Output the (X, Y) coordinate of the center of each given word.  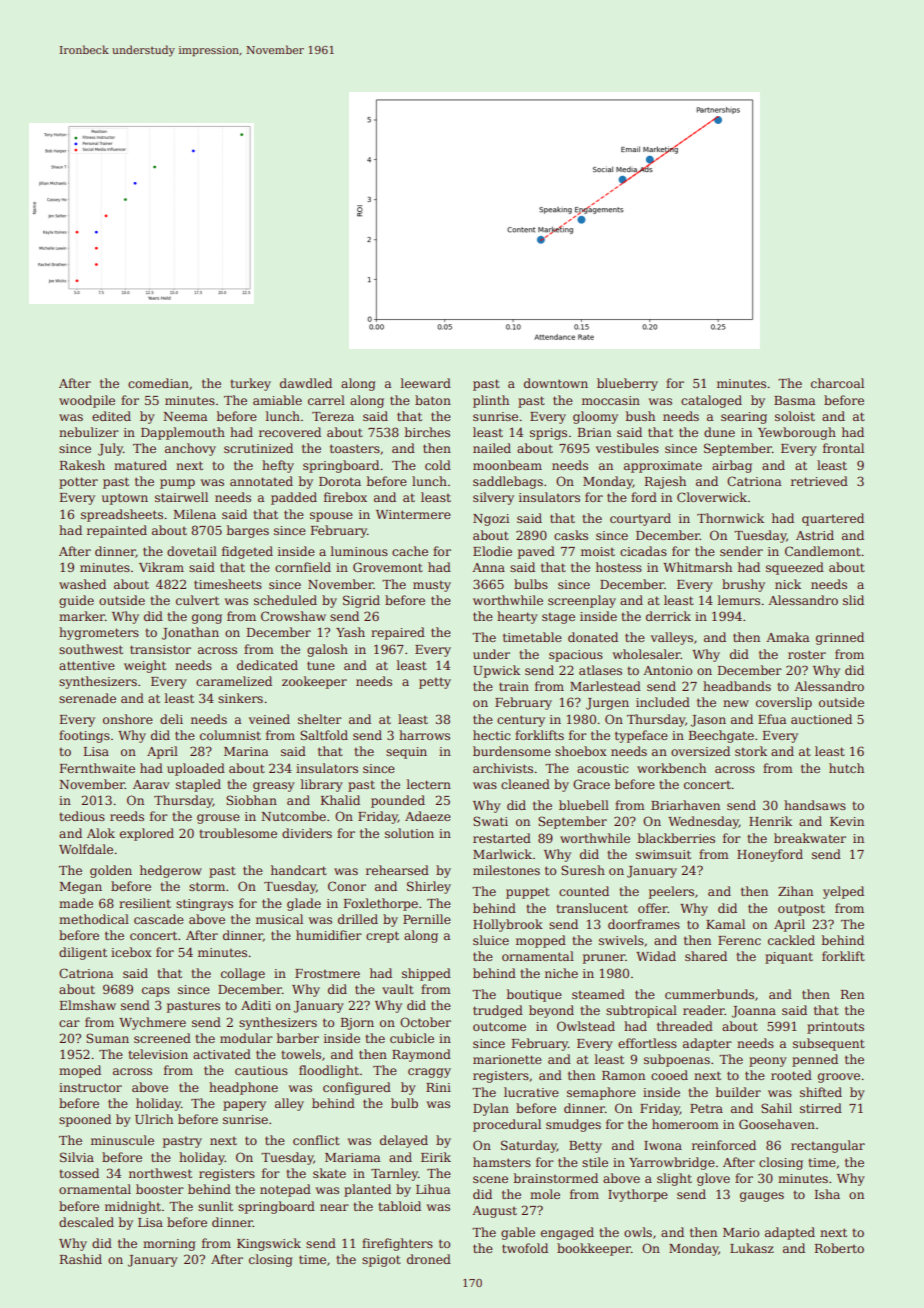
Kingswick (269, 1244)
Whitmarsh (697, 567)
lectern (429, 784)
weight (145, 666)
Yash (350, 632)
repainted (117, 531)
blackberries (676, 838)
